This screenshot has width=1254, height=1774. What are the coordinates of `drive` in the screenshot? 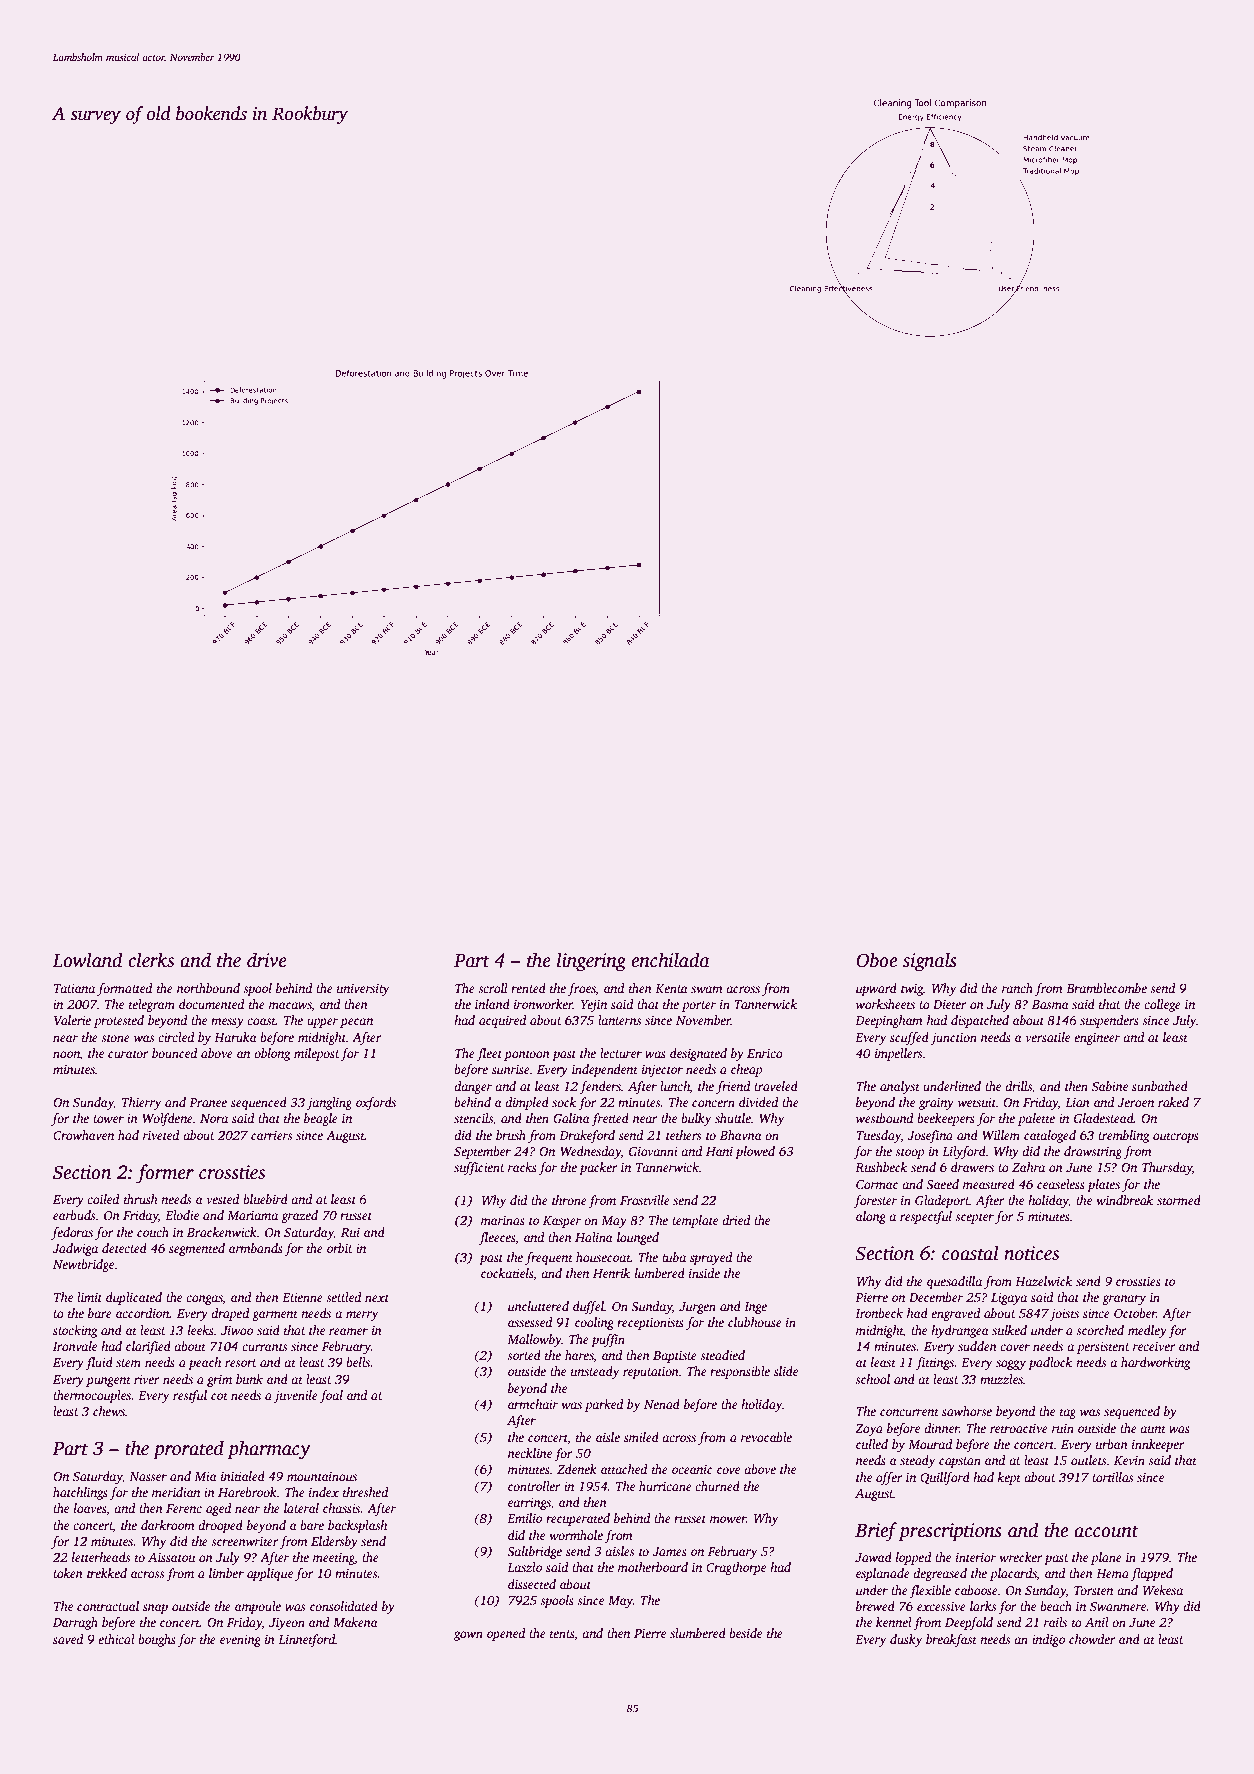 It's located at (267, 960).
